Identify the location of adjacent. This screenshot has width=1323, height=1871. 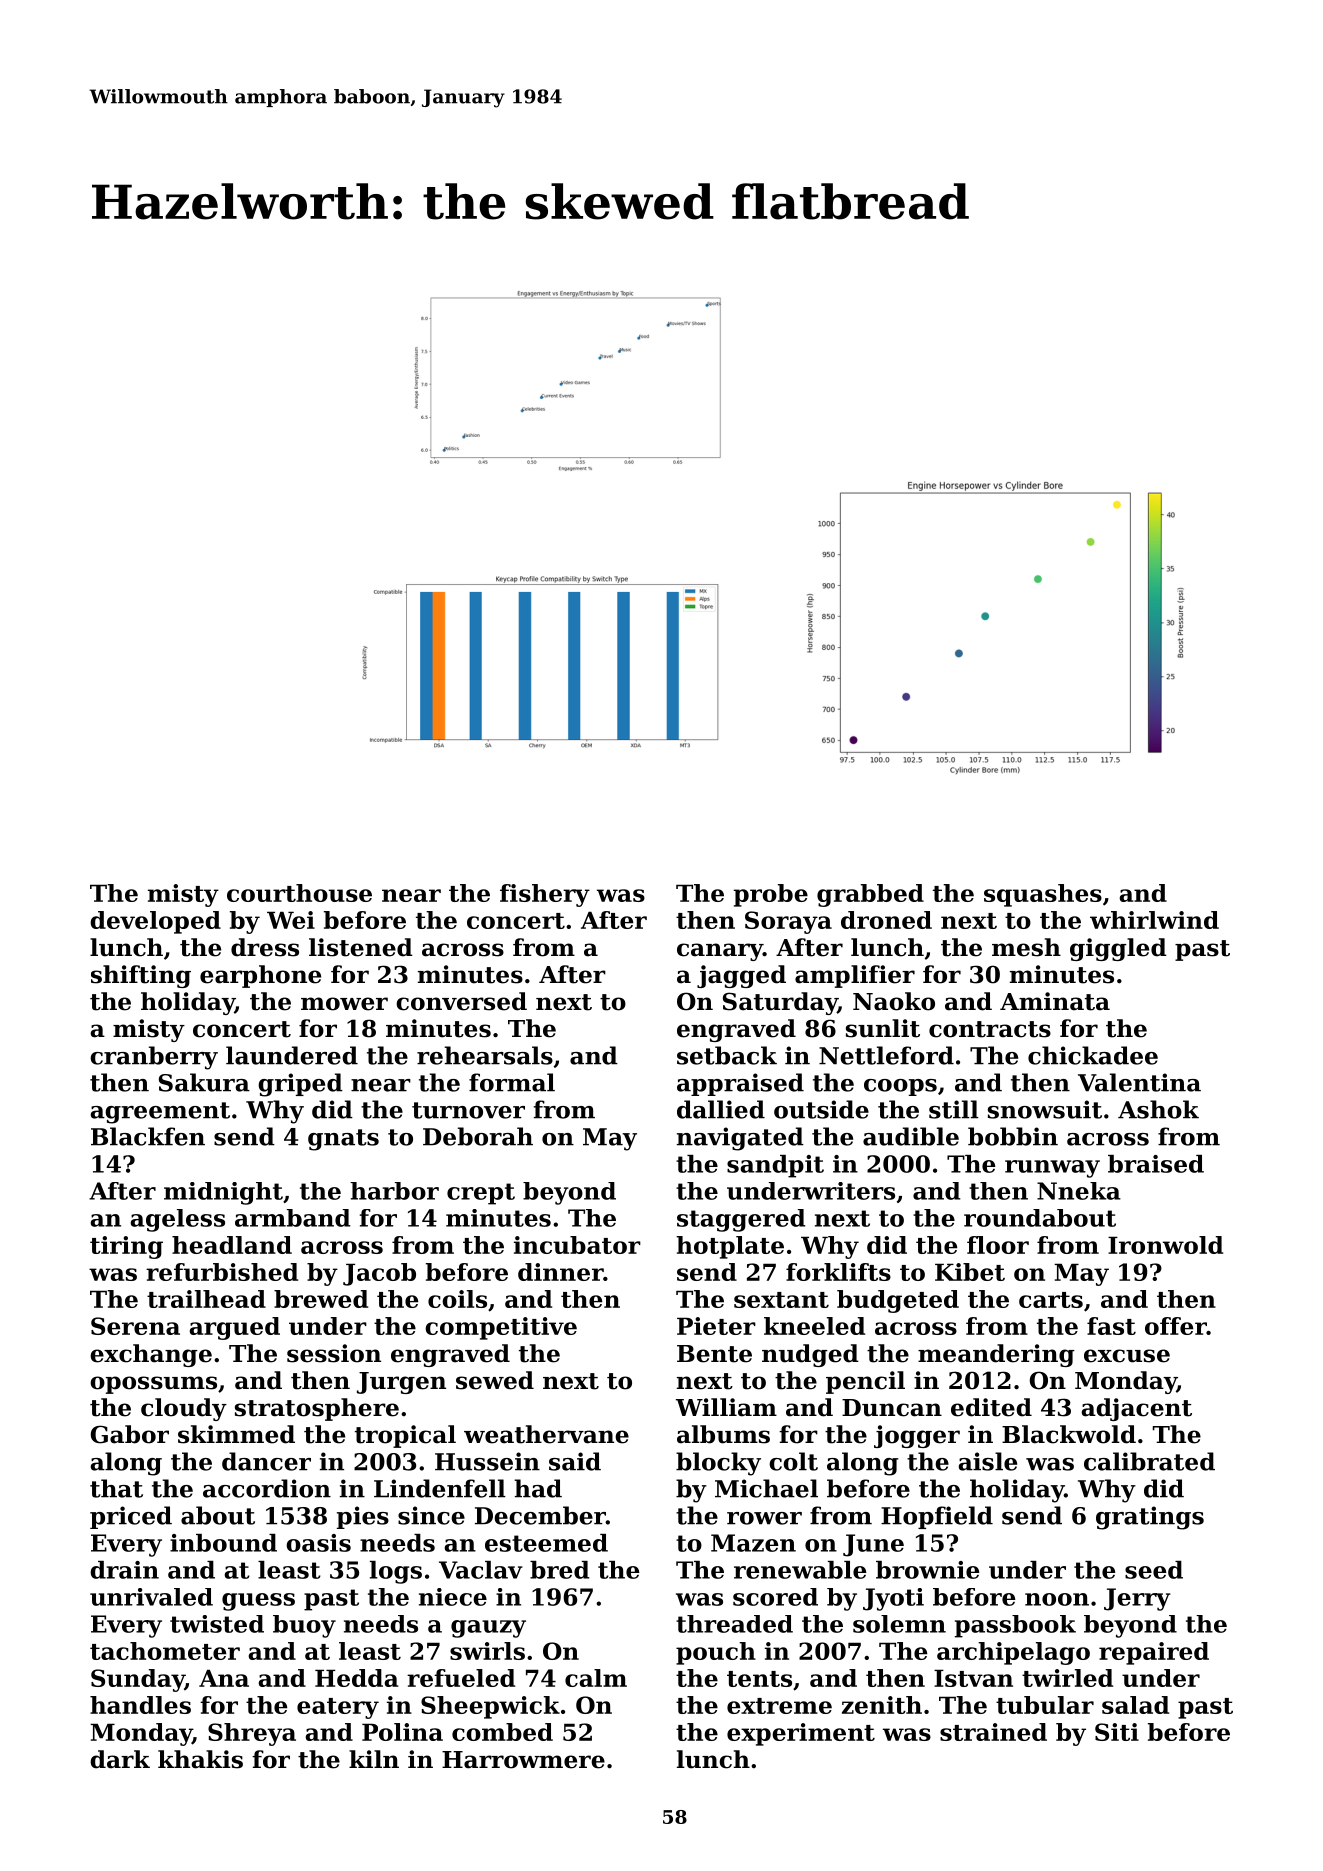
(1136, 1409).
